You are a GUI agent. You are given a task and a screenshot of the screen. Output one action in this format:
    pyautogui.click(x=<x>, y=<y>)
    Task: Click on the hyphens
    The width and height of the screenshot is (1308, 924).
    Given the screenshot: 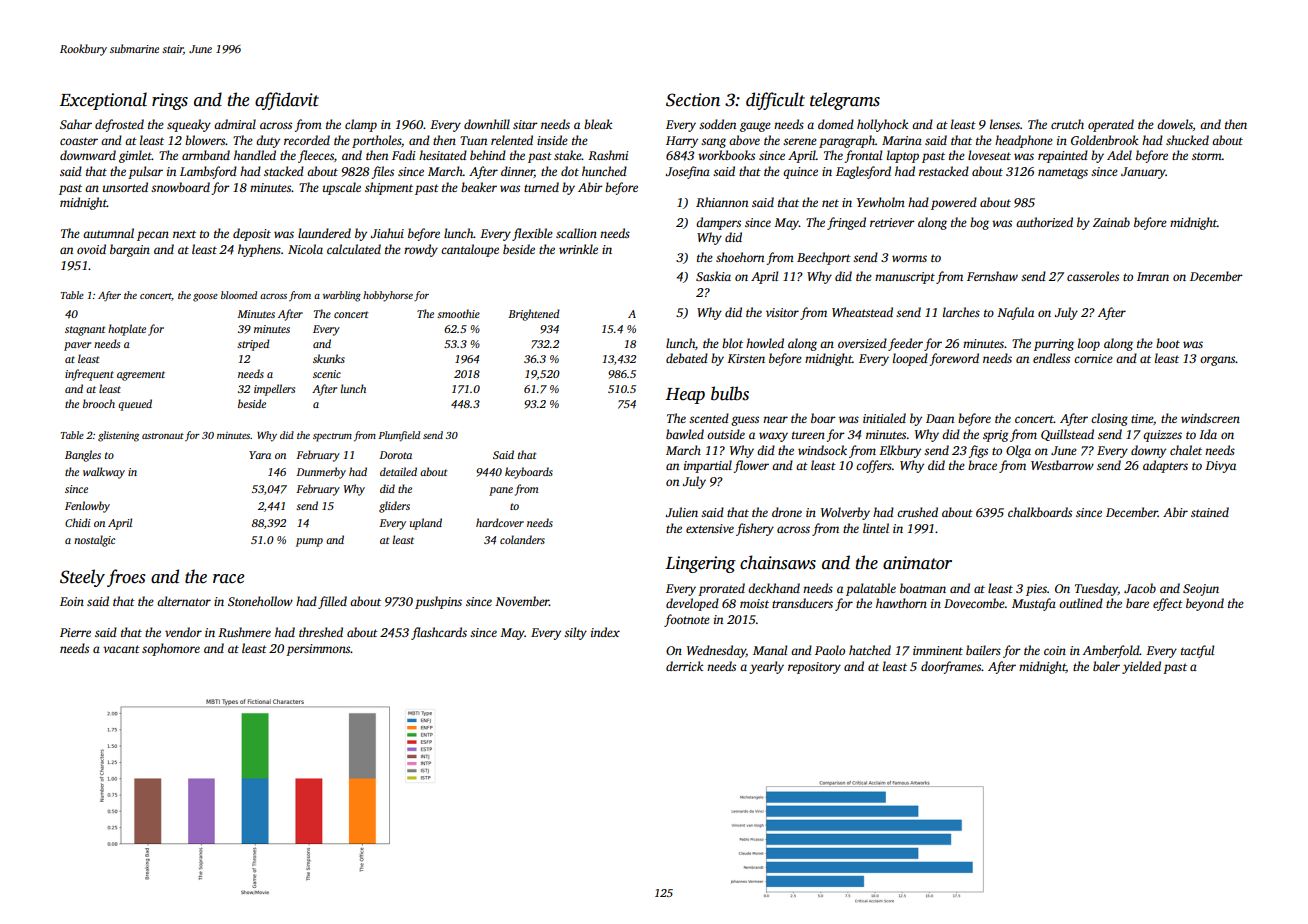 What is the action you would take?
    pyautogui.click(x=259, y=250)
